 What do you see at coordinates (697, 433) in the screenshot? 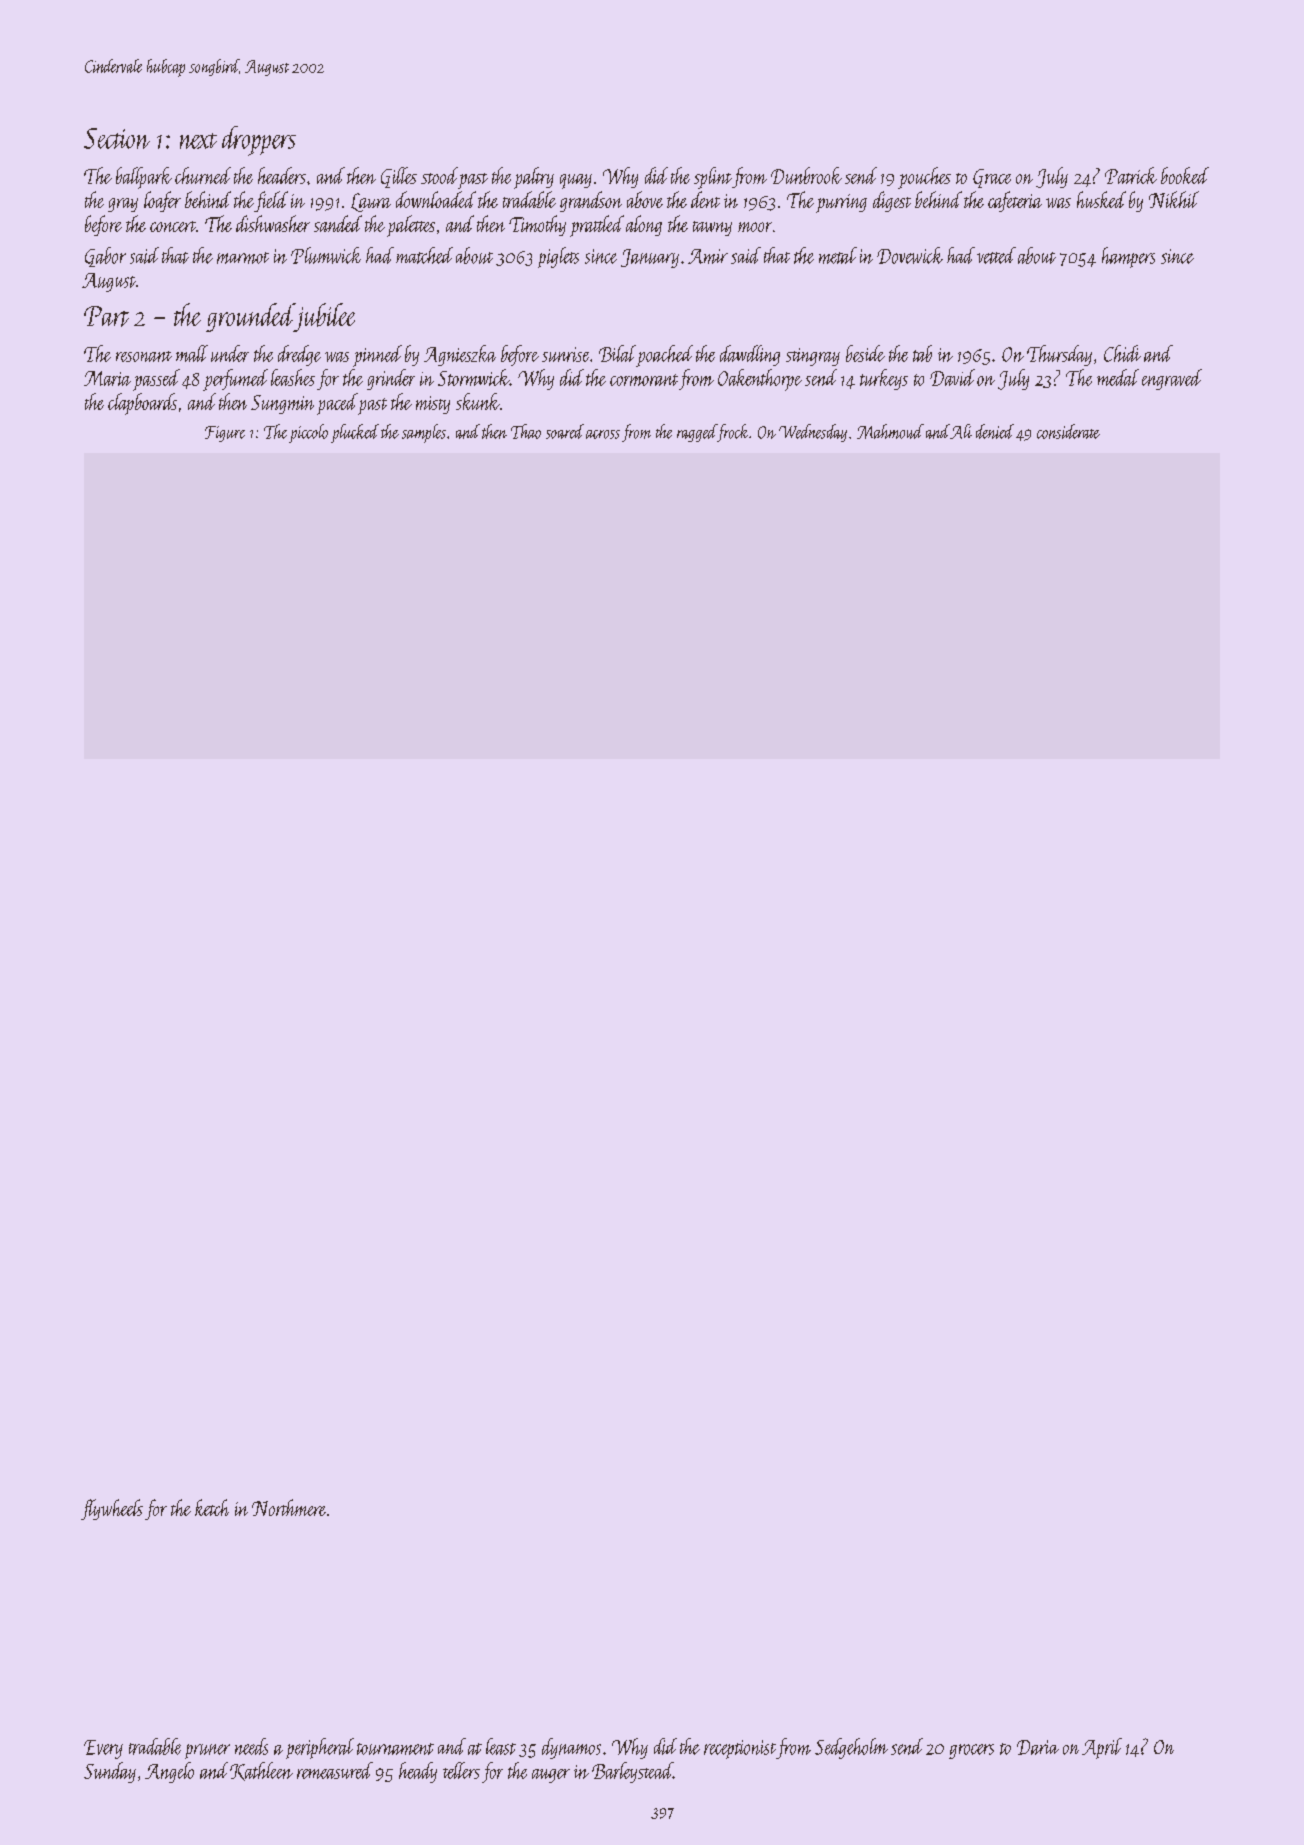
I see `ragged` at bounding box center [697, 433].
